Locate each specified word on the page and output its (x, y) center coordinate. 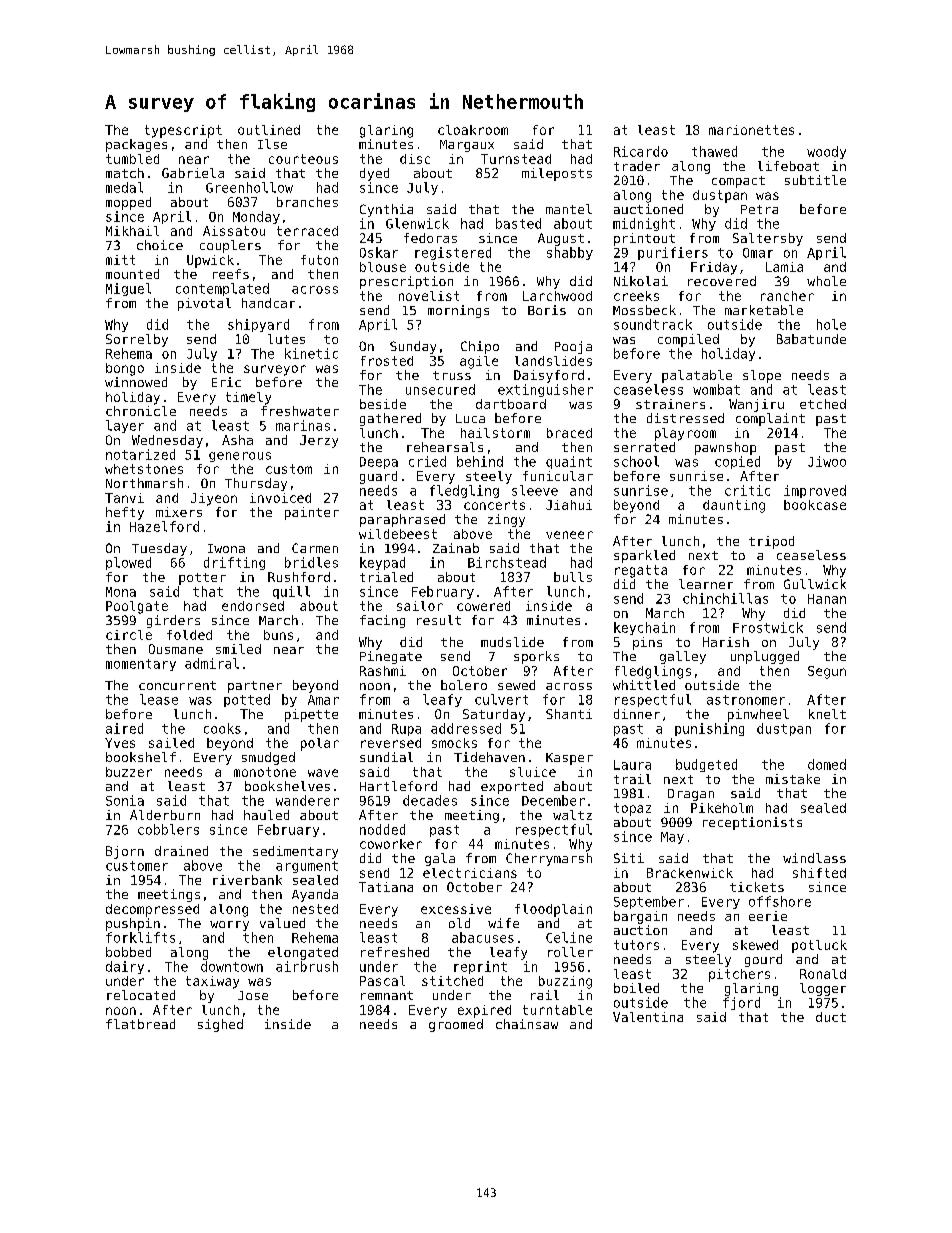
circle (129, 635)
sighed (220, 1025)
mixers (179, 512)
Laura (632, 765)
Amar (323, 700)
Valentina (648, 1017)
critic (747, 490)
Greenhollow (249, 187)
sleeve (535, 490)
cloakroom (473, 130)
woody (826, 152)
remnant (387, 995)
